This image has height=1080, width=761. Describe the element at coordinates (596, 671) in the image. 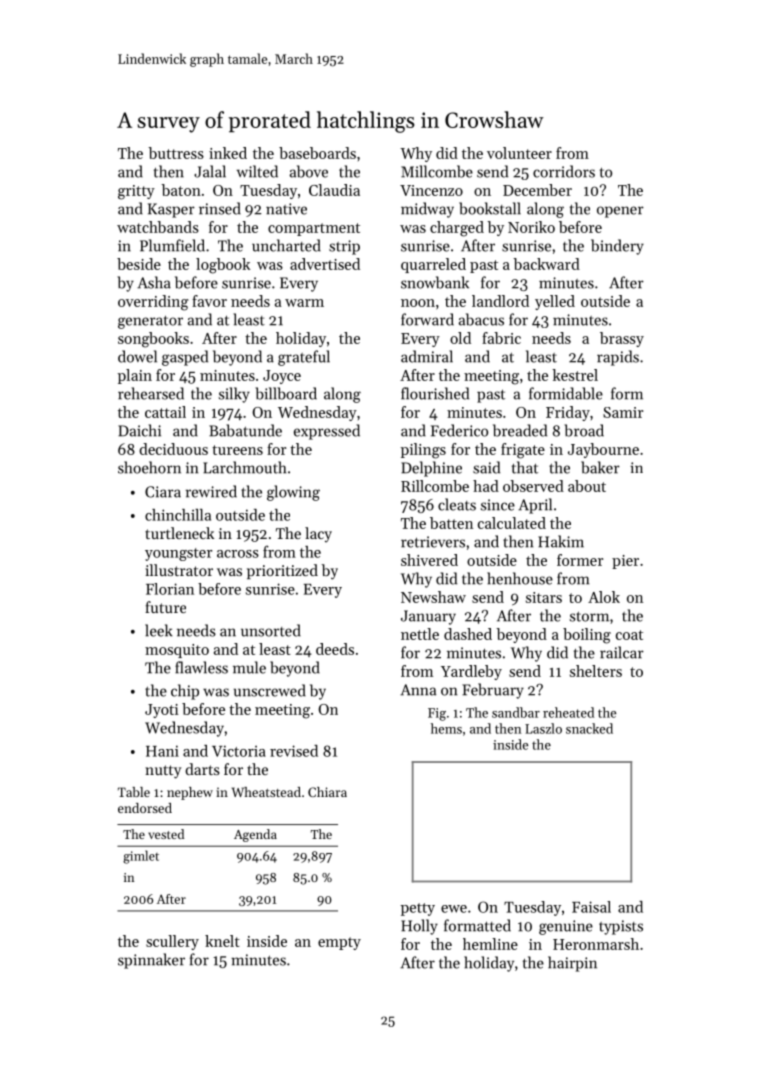

I see `shelters` at that location.
